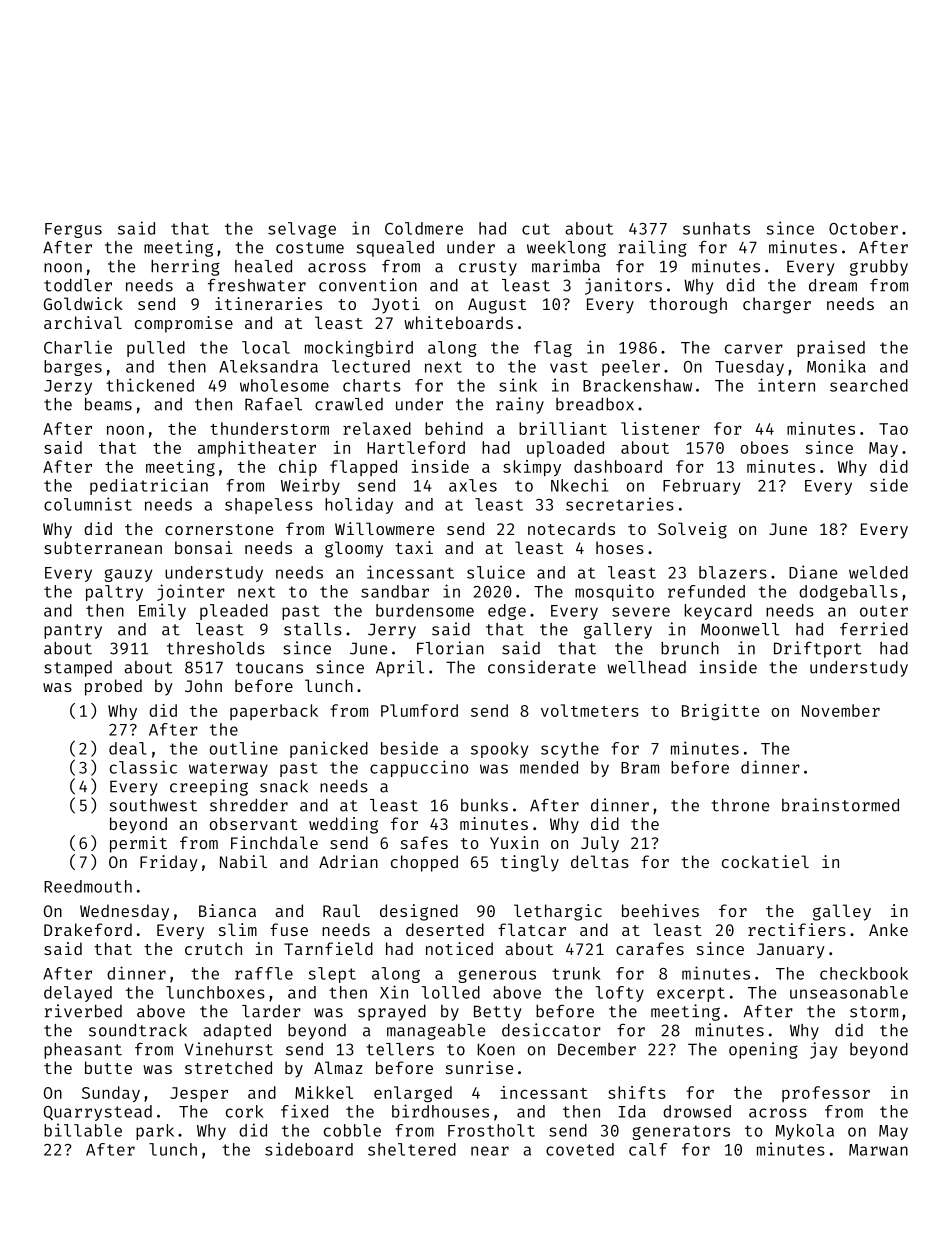 This image has width=952, height=1233. Describe the element at coordinates (73, 631) in the image. I see `pantry` at that location.
